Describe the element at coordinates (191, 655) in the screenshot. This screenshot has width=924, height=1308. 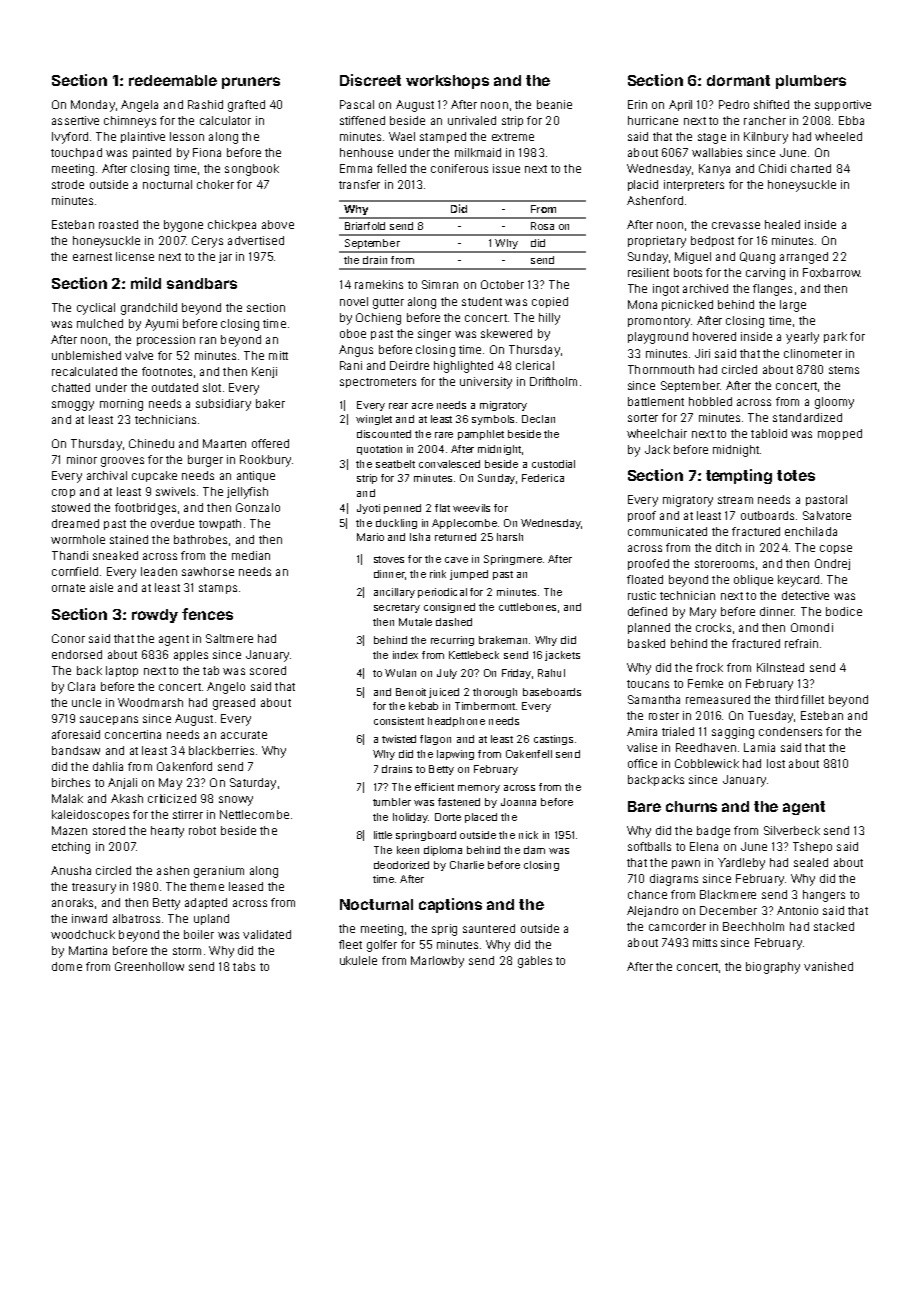
I see `apples` at that location.
